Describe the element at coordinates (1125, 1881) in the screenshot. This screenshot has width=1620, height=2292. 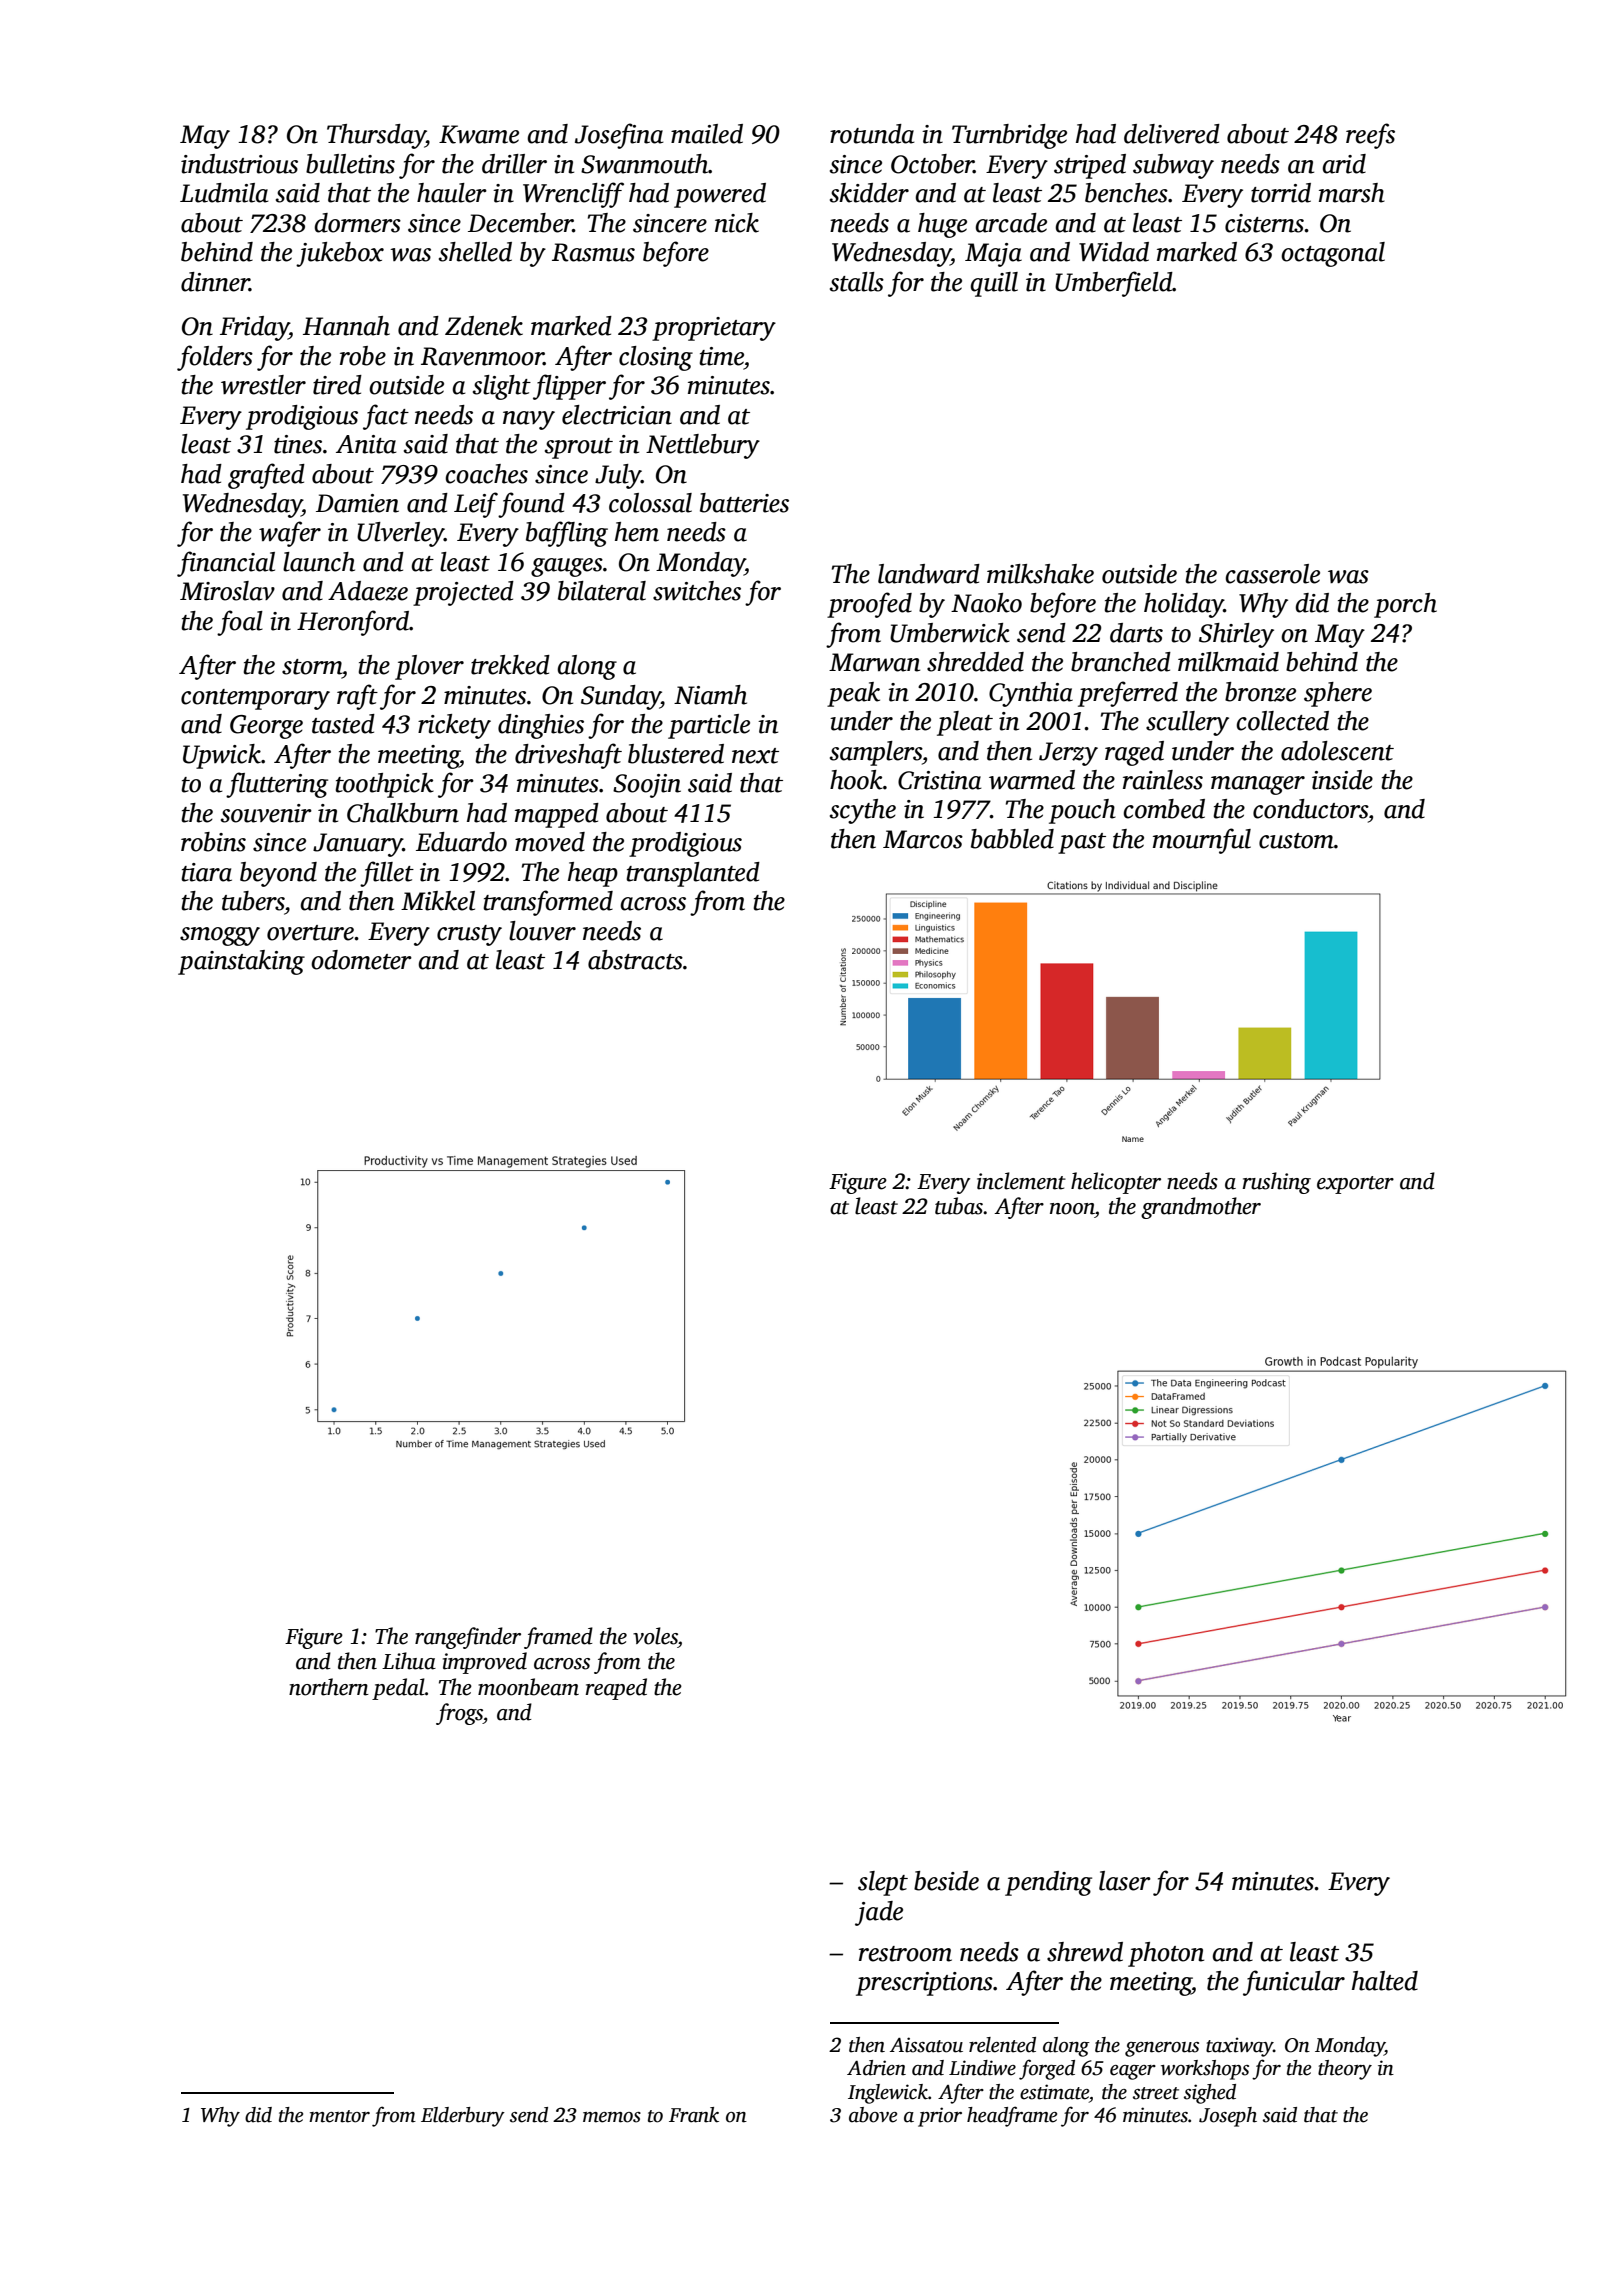
I see `laser` at that location.
